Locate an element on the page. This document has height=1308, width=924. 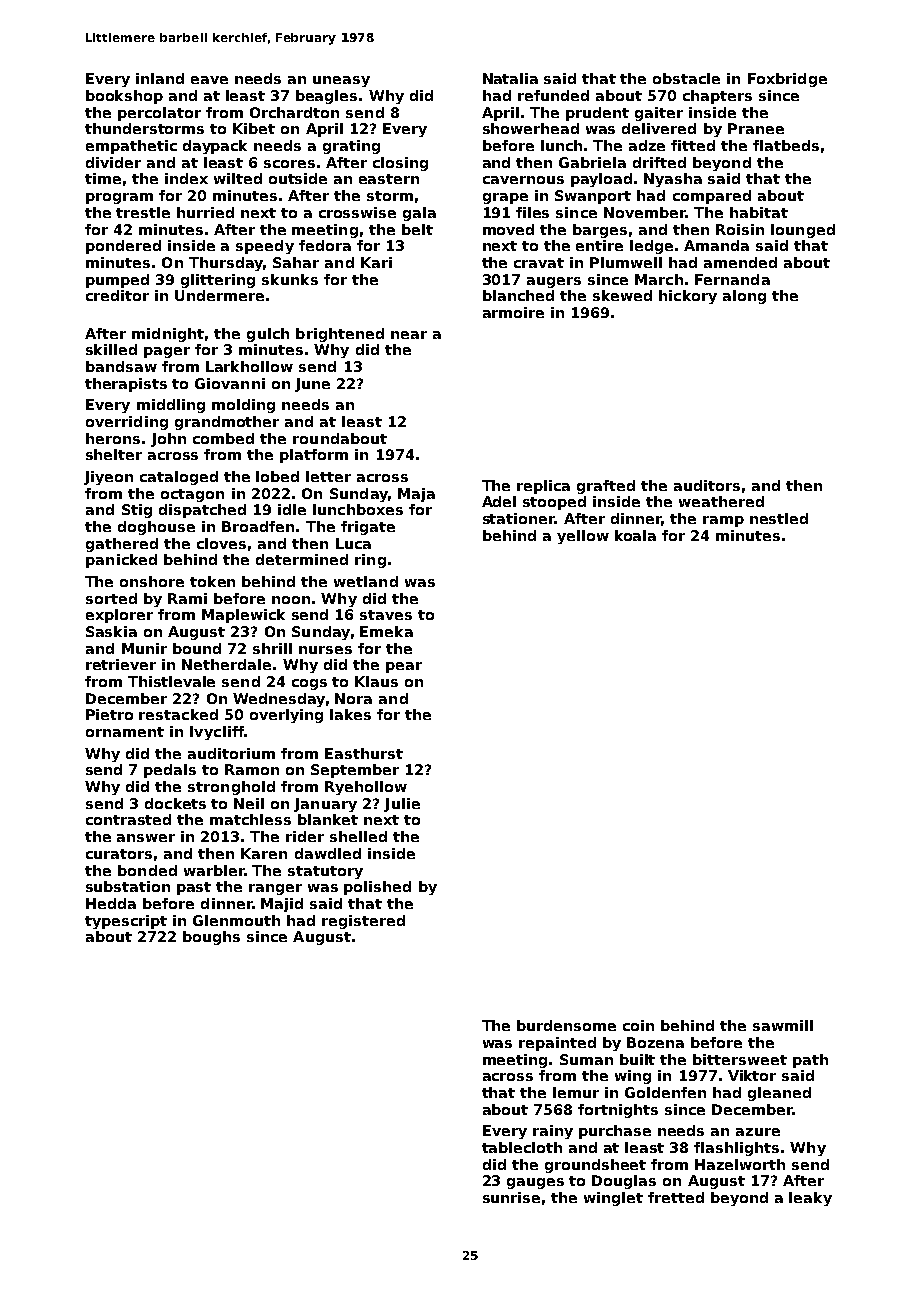
obstacle is located at coordinates (686, 78).
